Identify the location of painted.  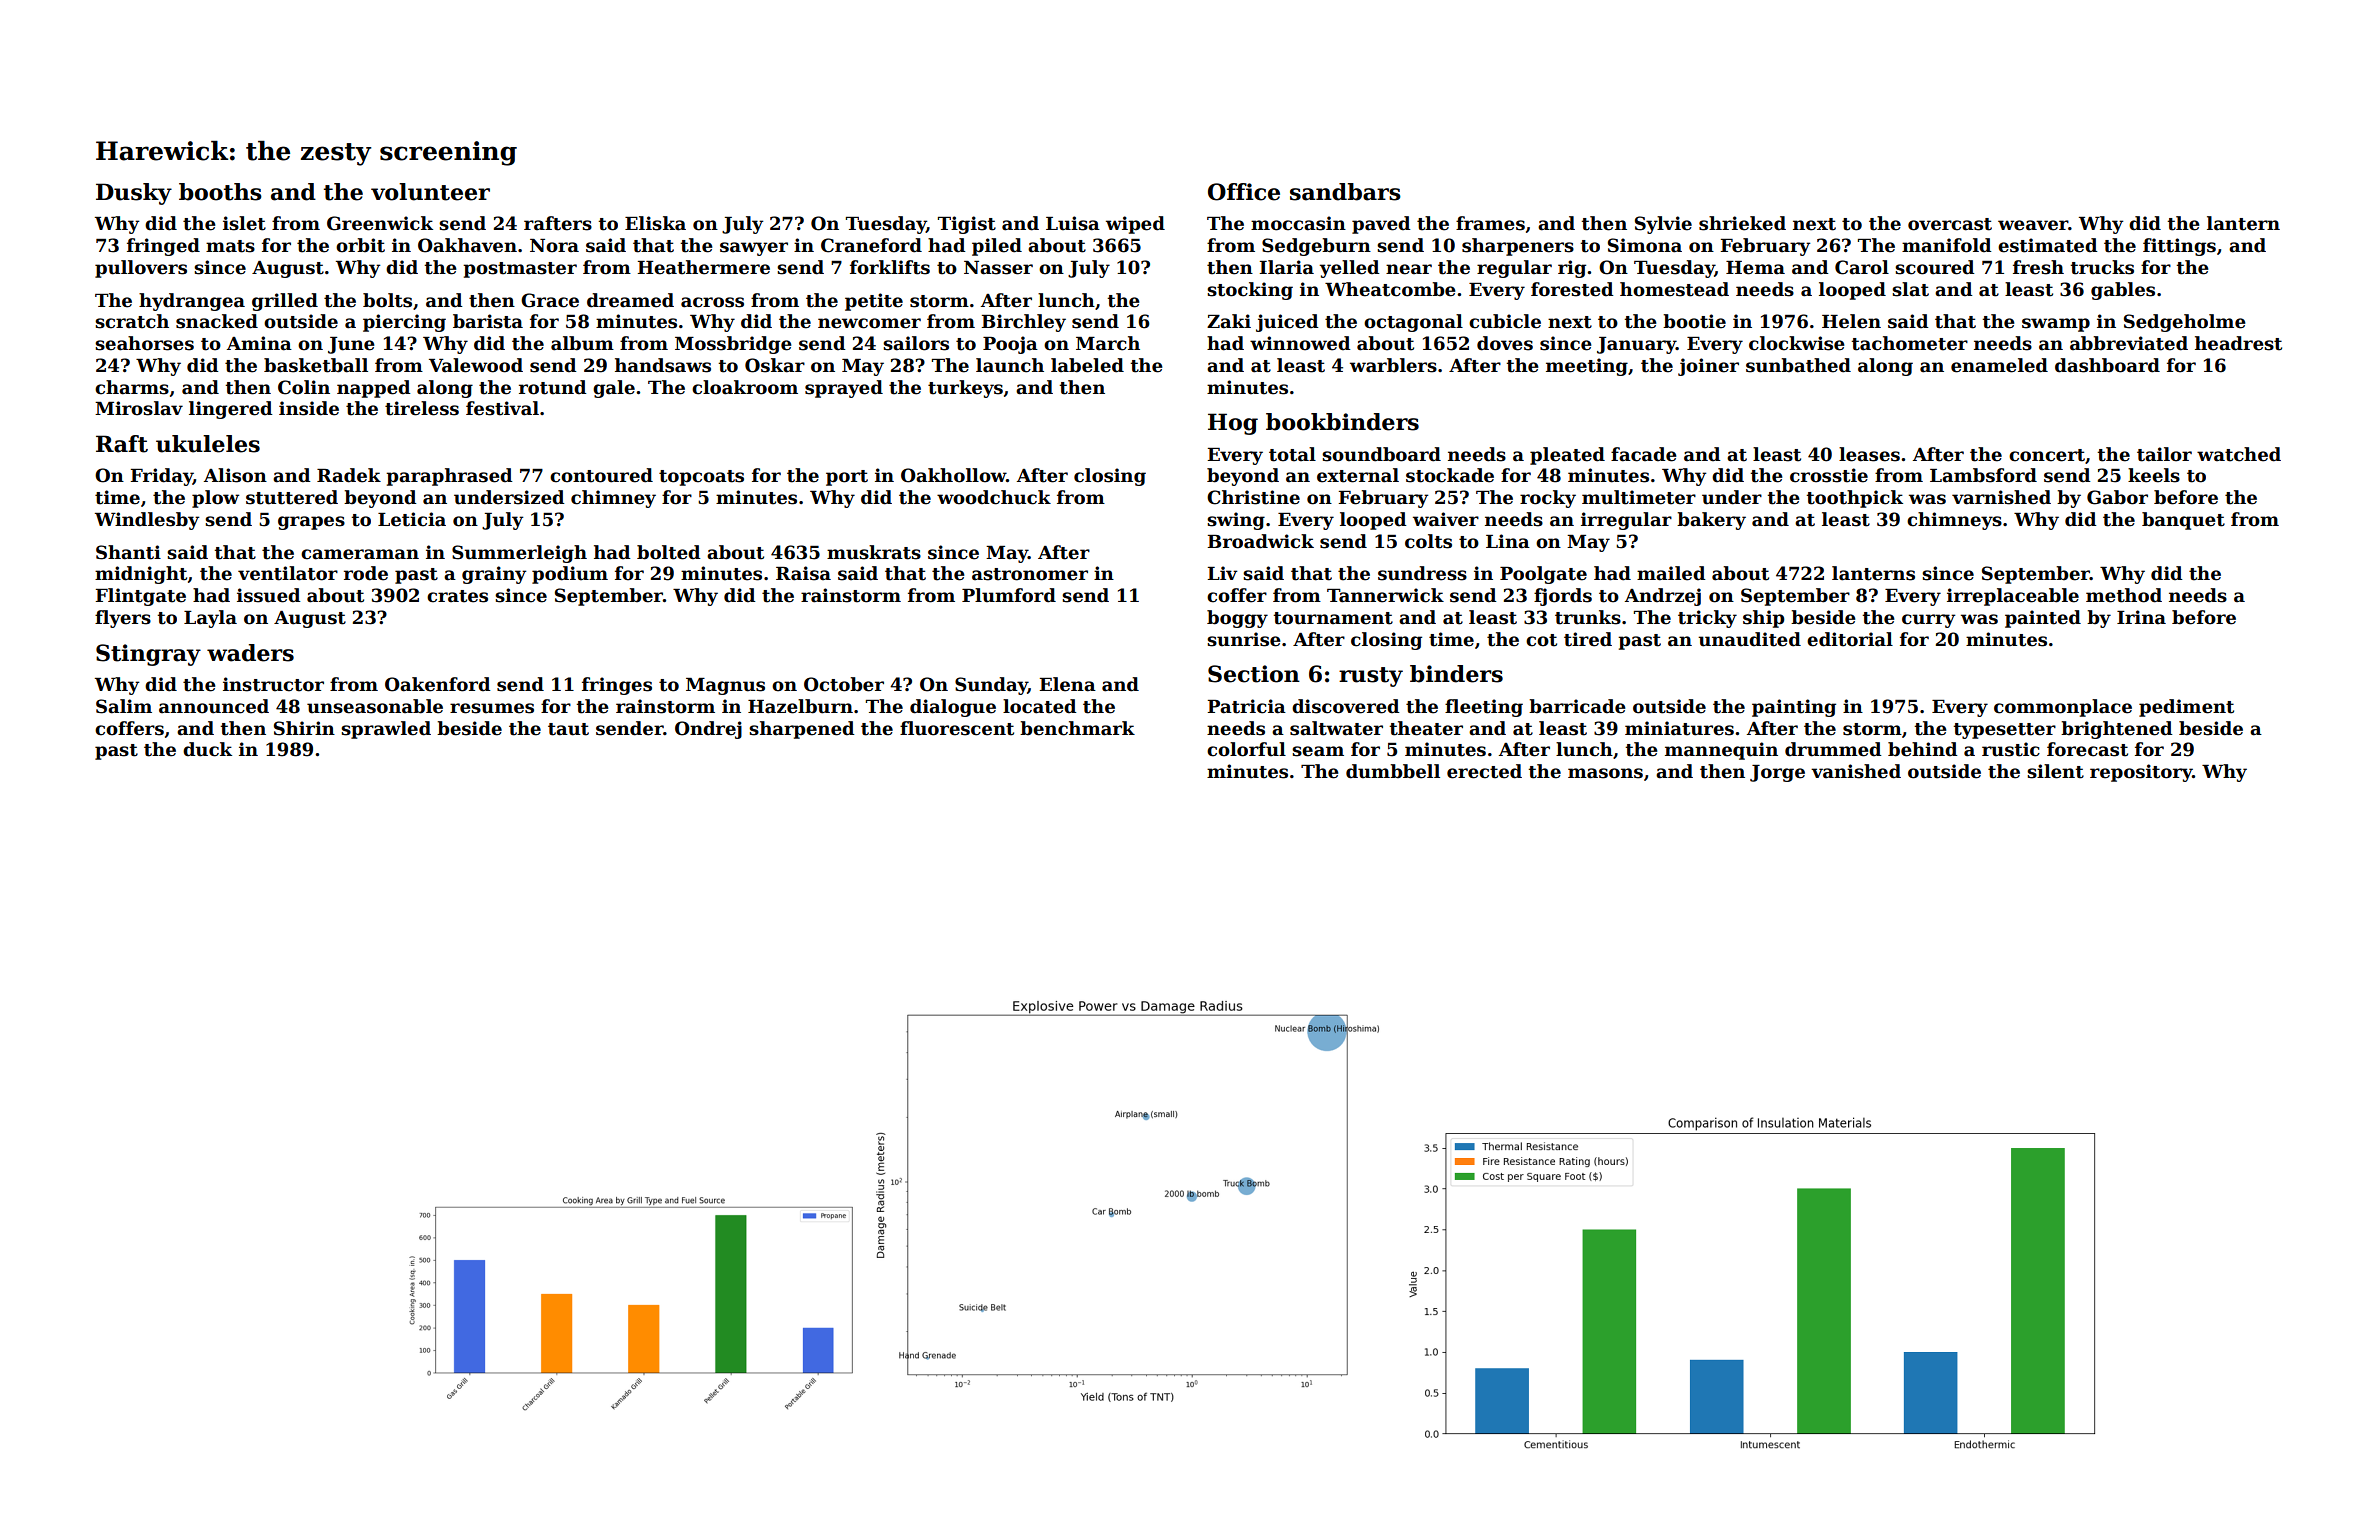
(2043, 619).
